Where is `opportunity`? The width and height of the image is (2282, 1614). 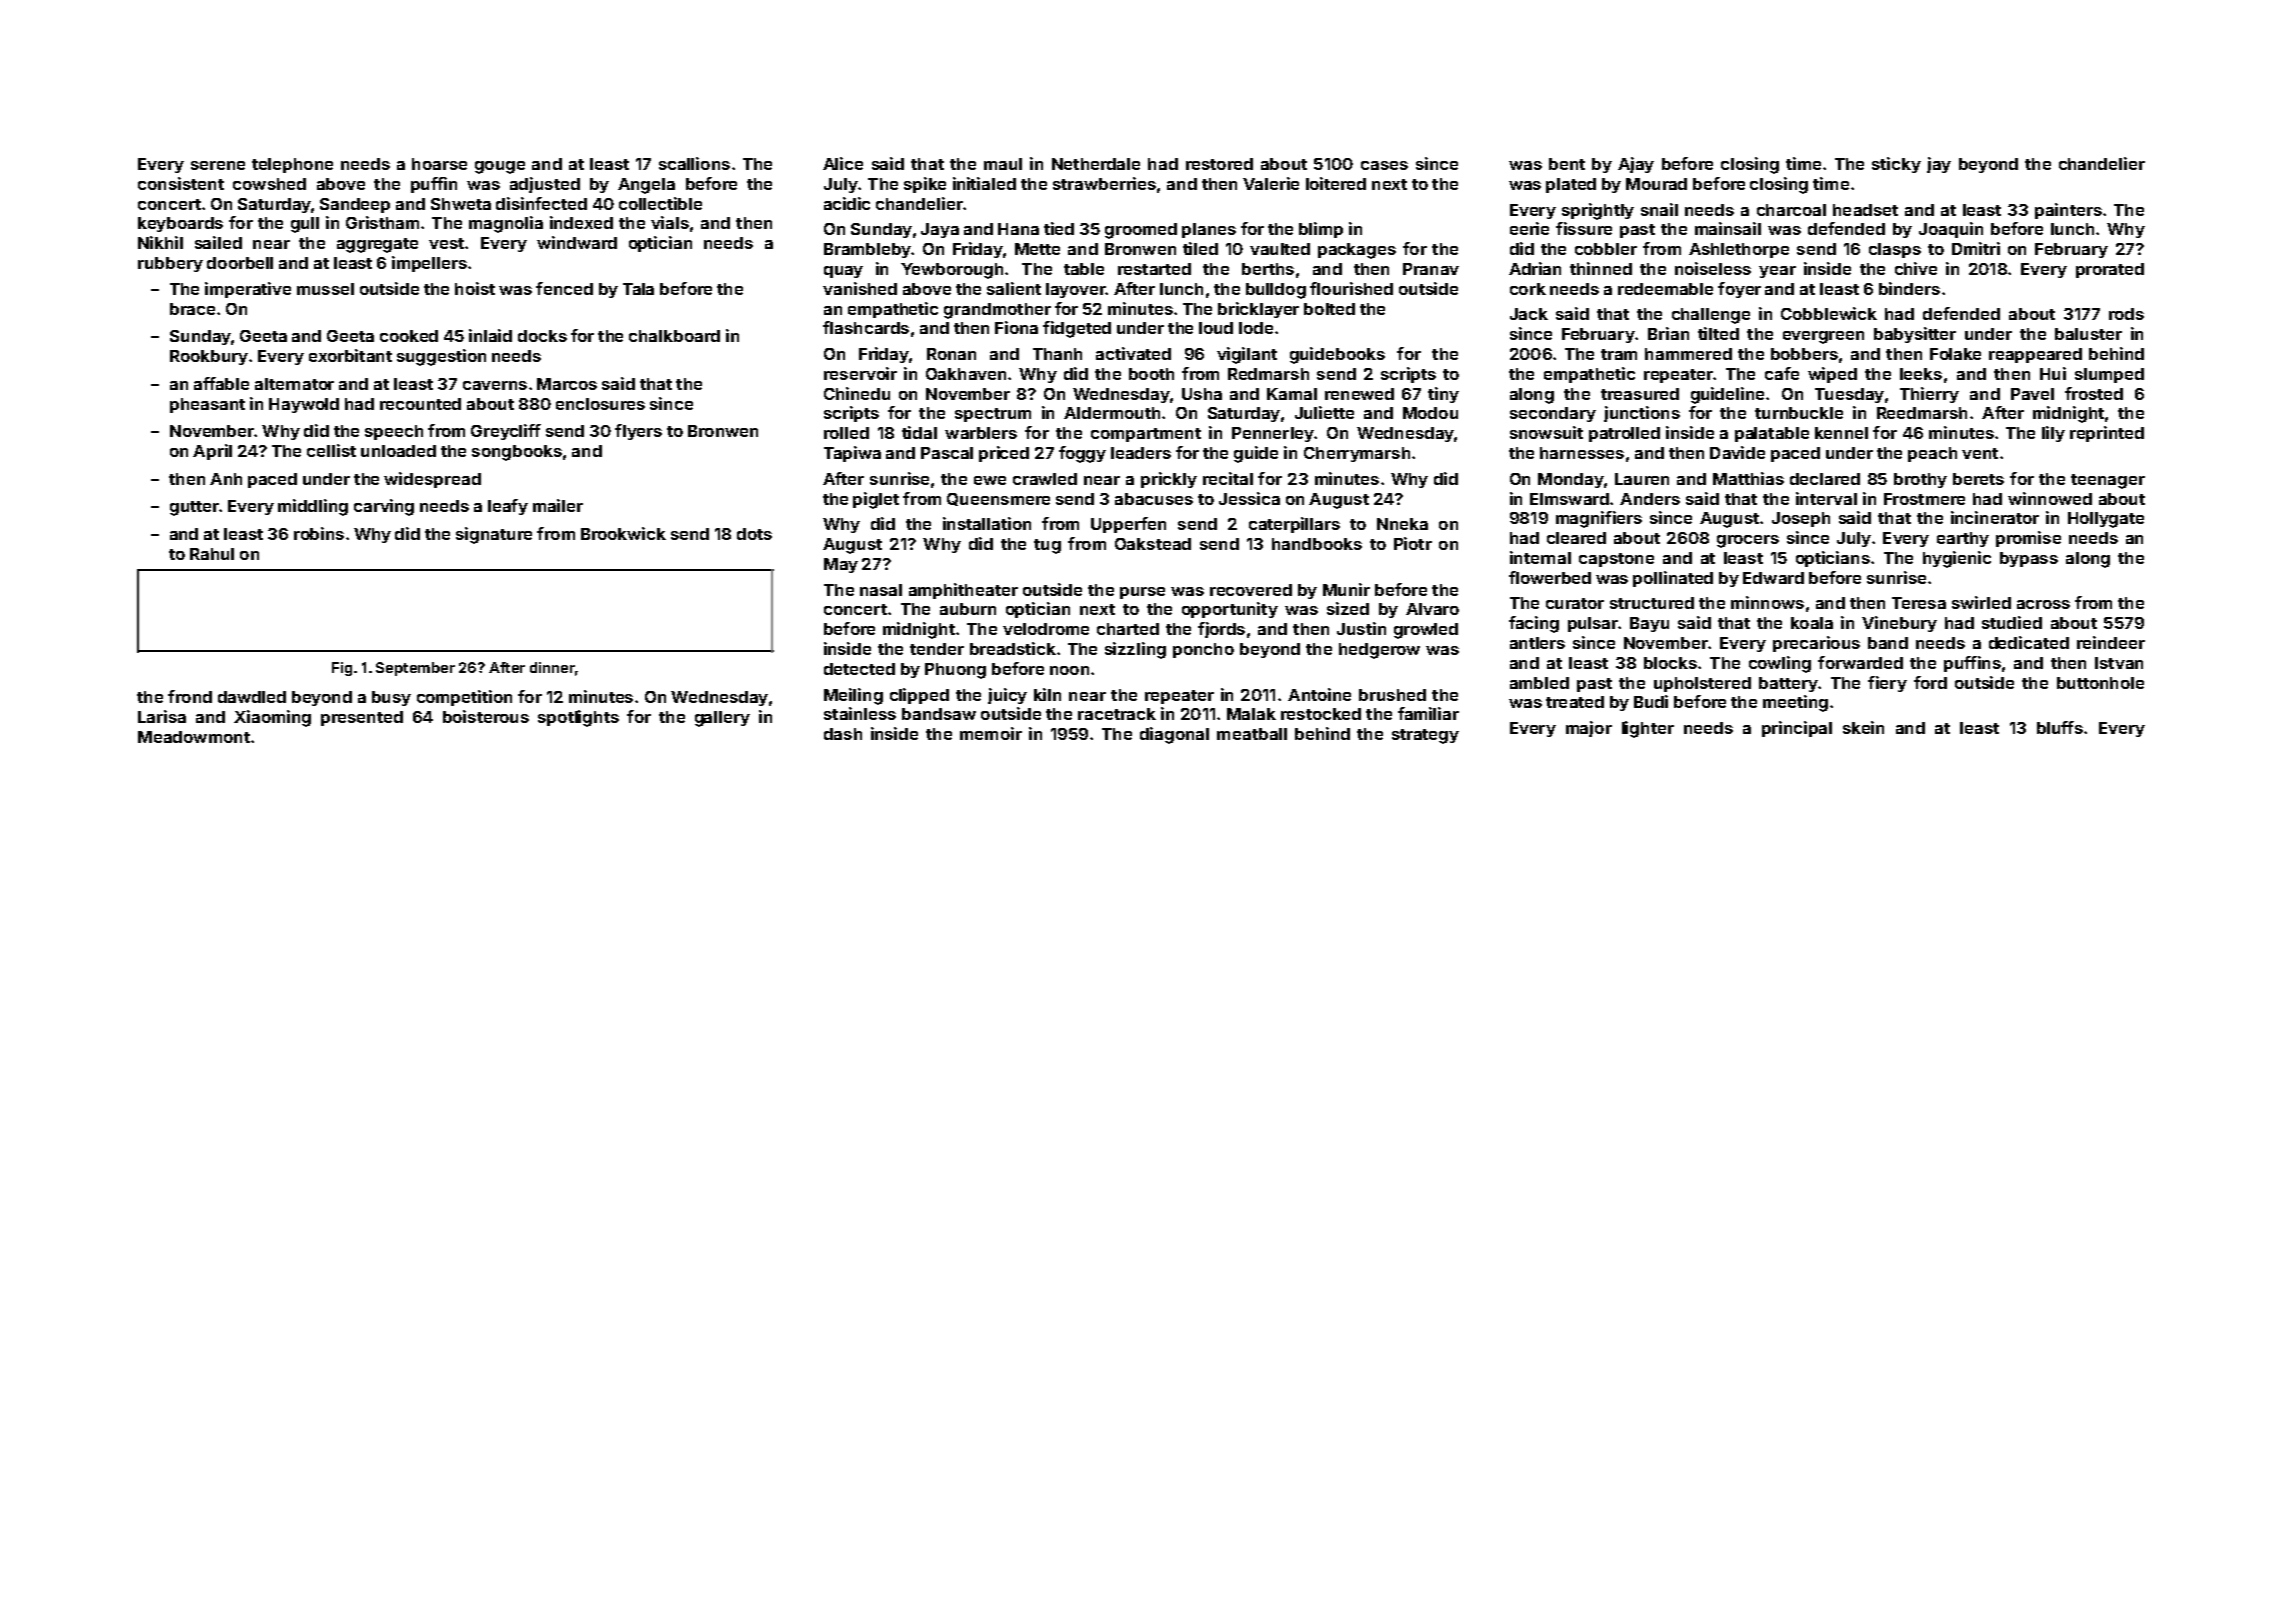
opportunity is located at coordinates (1230, 610).
